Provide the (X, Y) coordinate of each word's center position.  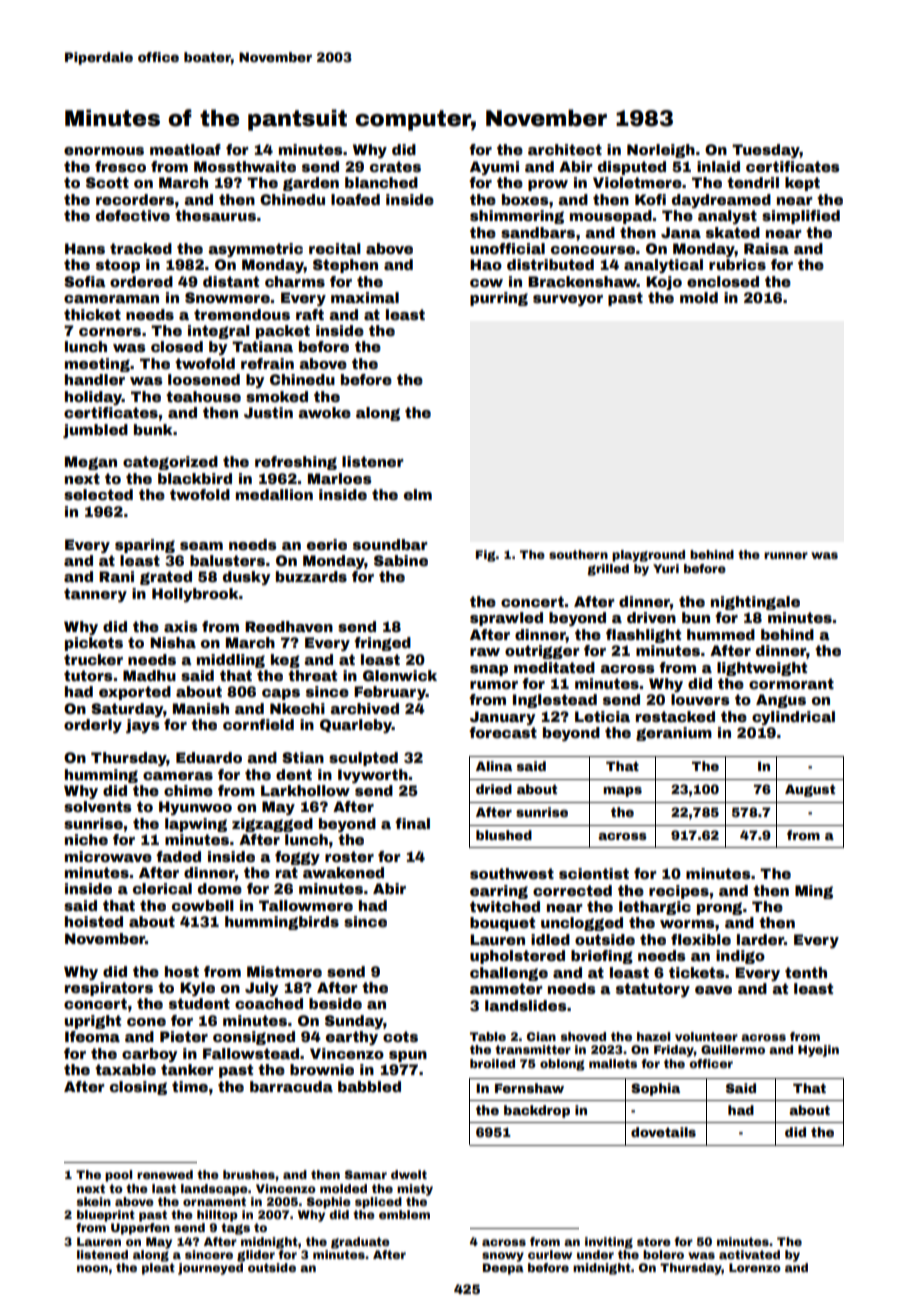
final (412, 823)
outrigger (542, 652)
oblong (562, 1065)
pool (118, 1176)
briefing (602, 957)
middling (231, 661)
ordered (141, 281)
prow (548, 185)
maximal (365, 297)
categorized (170, 463)
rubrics (737, 264)
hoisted (94, 921)
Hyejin (818, 1051)
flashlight (643, 636)
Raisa (766, 248)
